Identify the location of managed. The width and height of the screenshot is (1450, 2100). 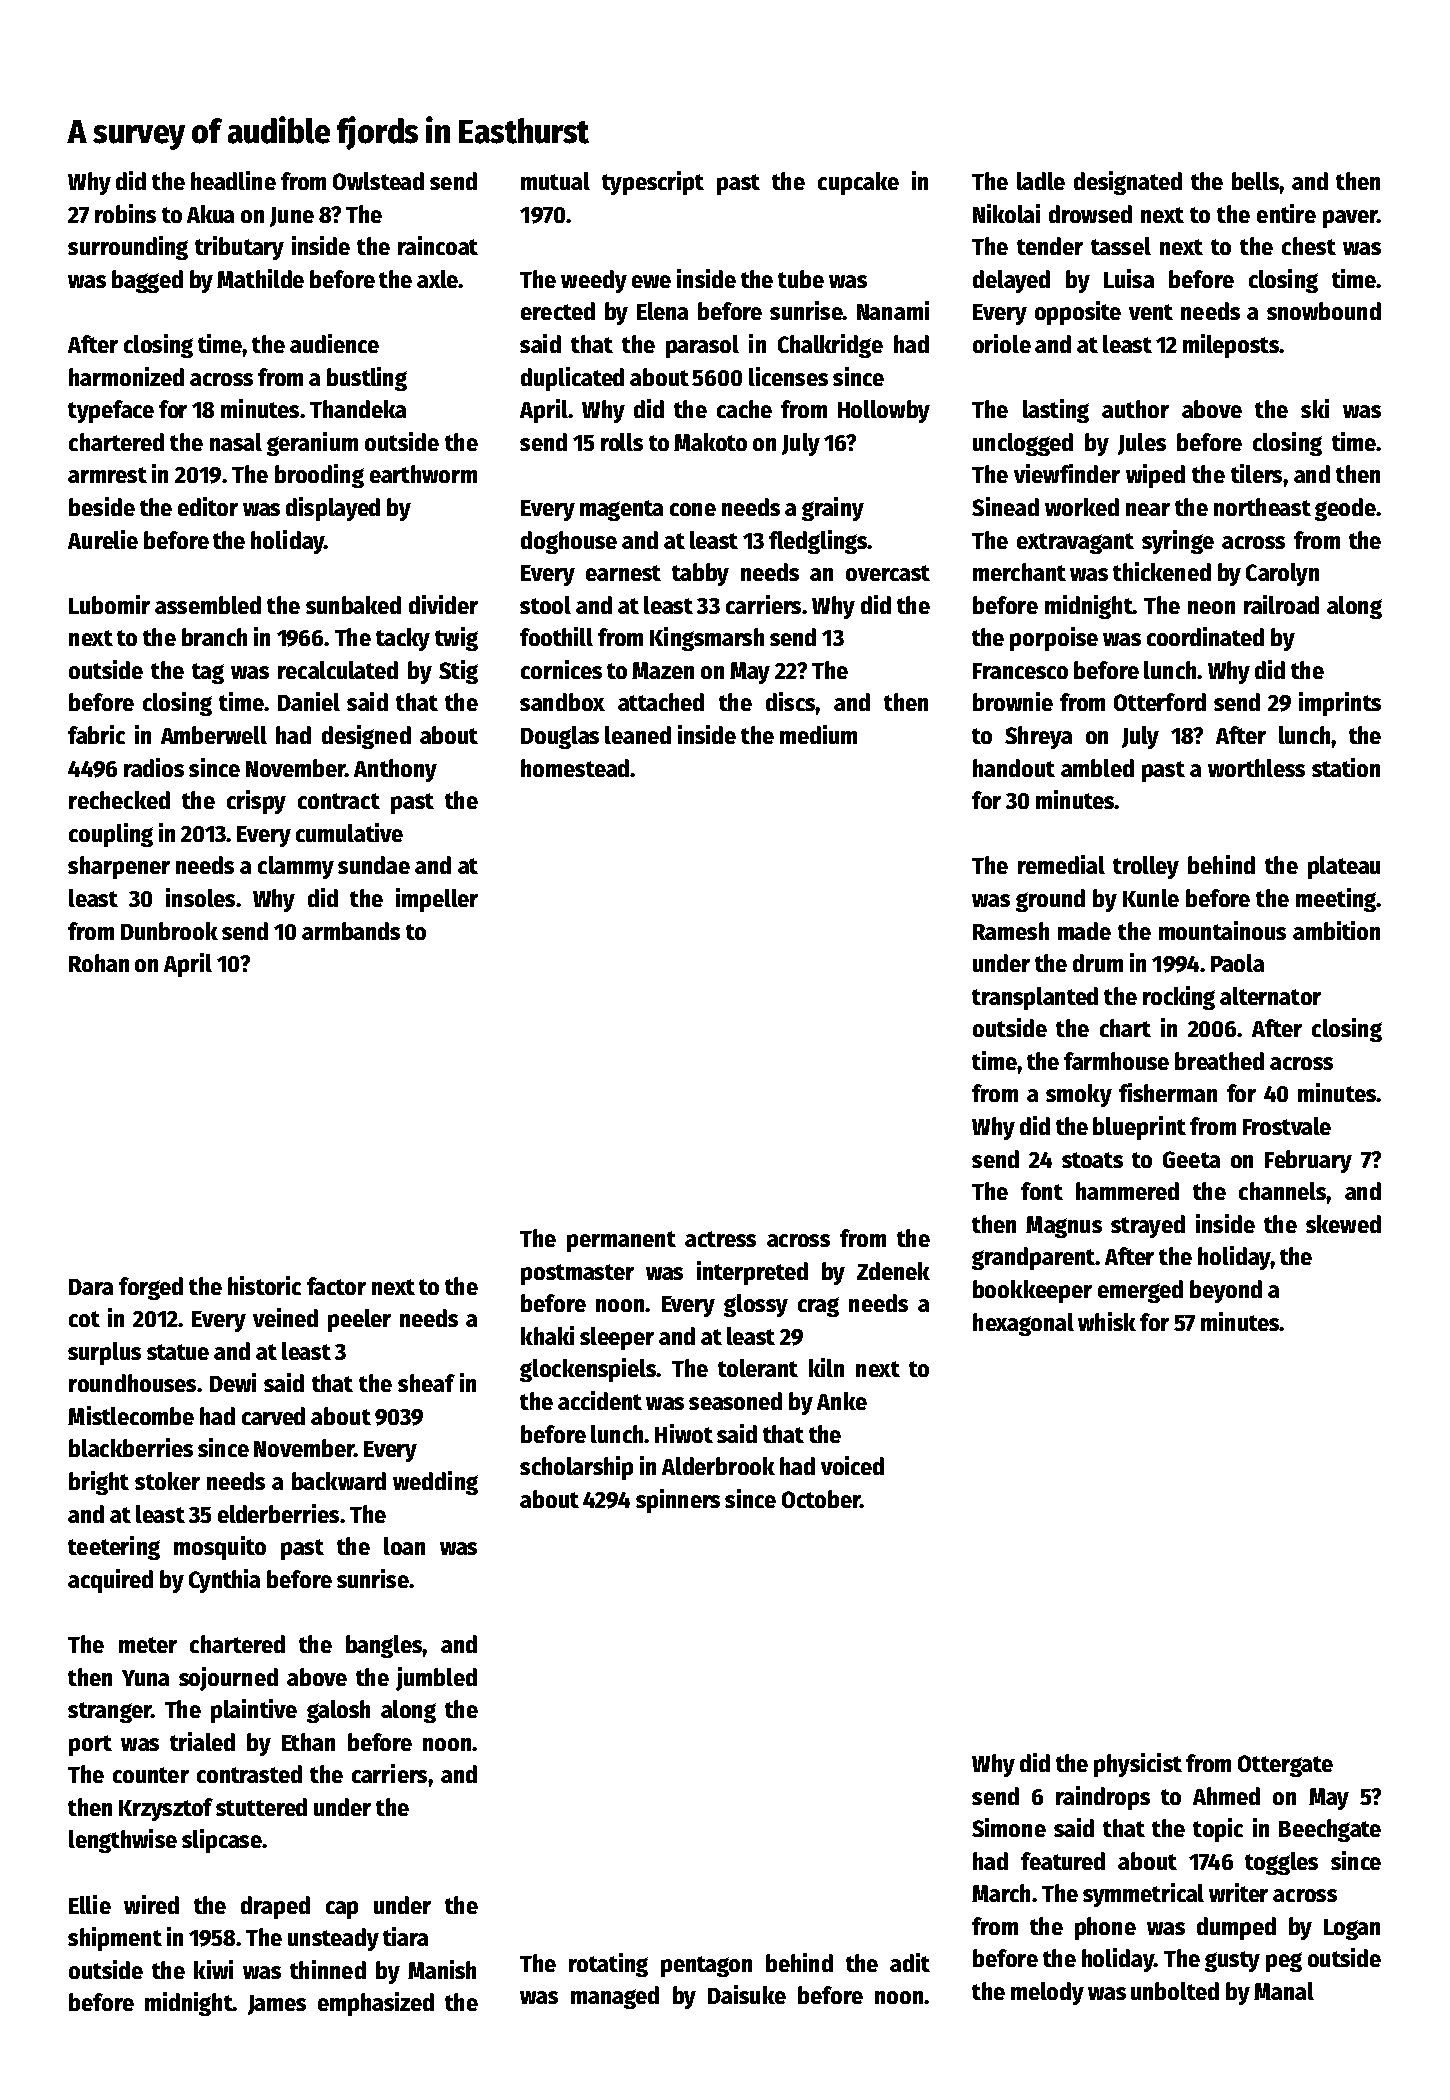
(615, 1997).
